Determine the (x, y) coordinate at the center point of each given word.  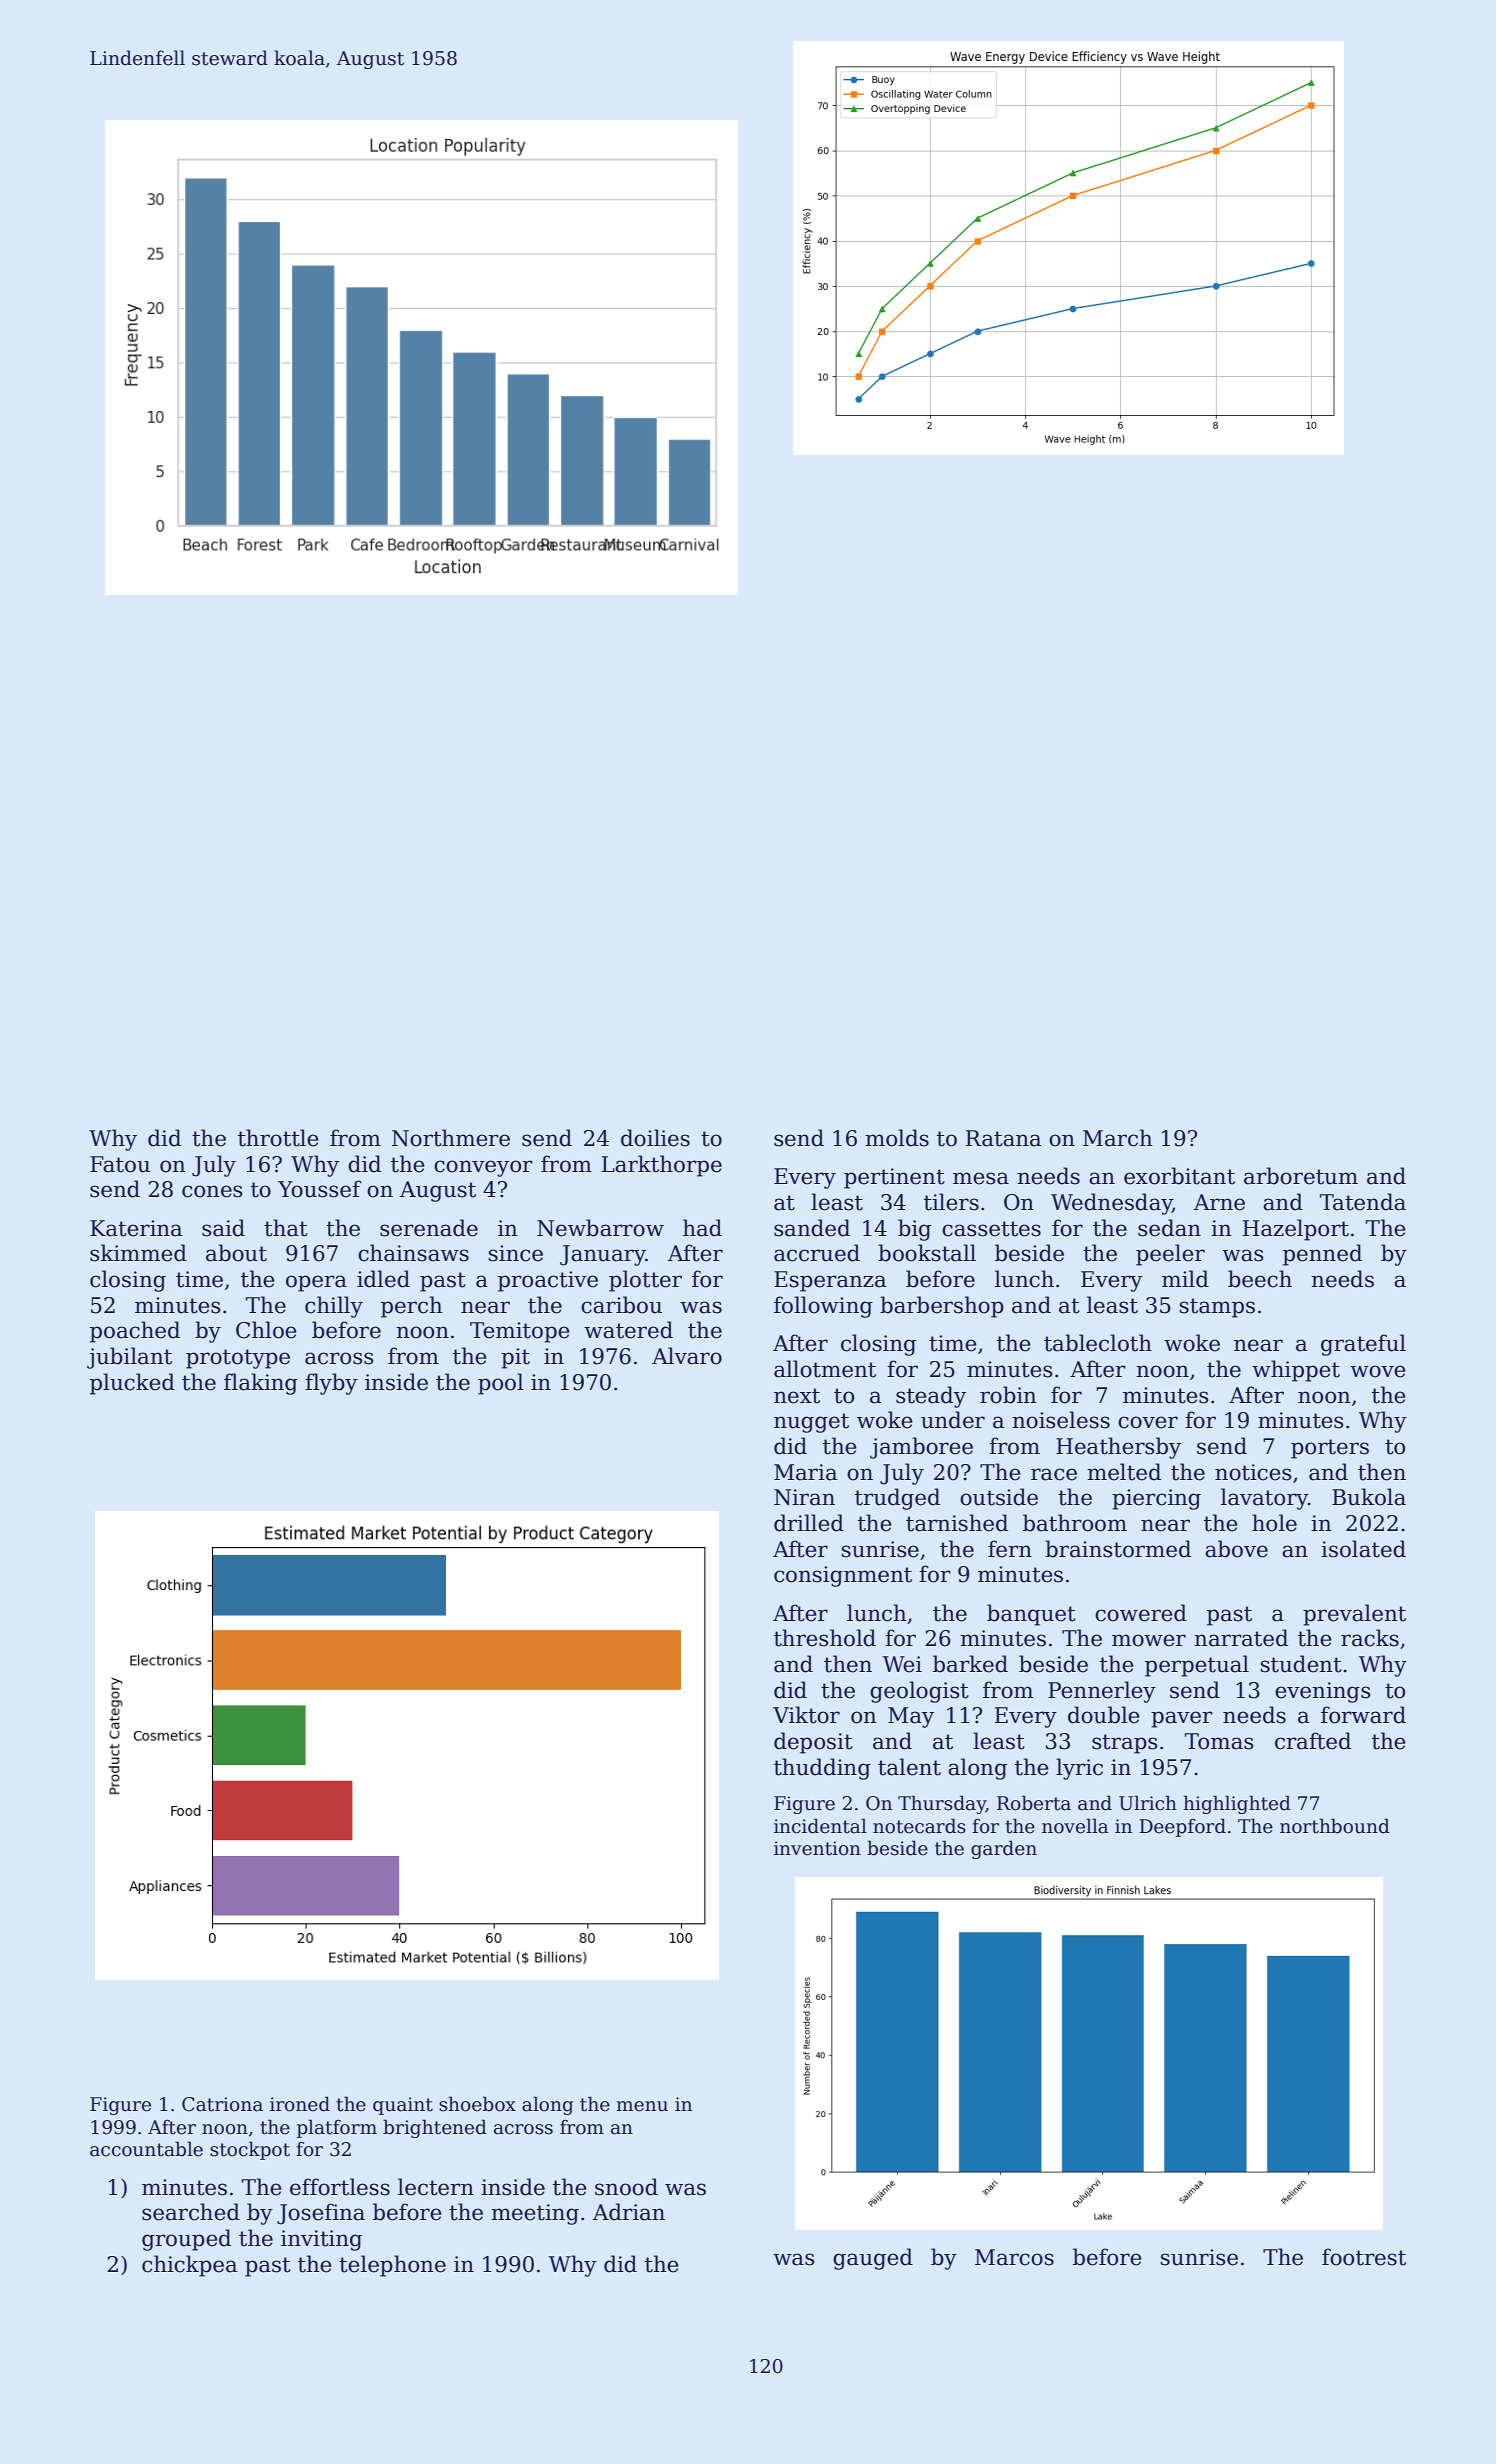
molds (897, 1138)
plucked (132, 1384)
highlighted (1237, 1804)
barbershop (942, 1307)
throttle (278, 1138)
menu (642, 2106)
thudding (822, 1769)
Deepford (1182, 1827)
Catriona (222, 2104)
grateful (1363, 1345)
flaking (261, 1384)
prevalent (1354, 1615)
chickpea (189, 2266)
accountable (146, 2149)
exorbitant (1179, 1176)
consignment (843, 1576)
